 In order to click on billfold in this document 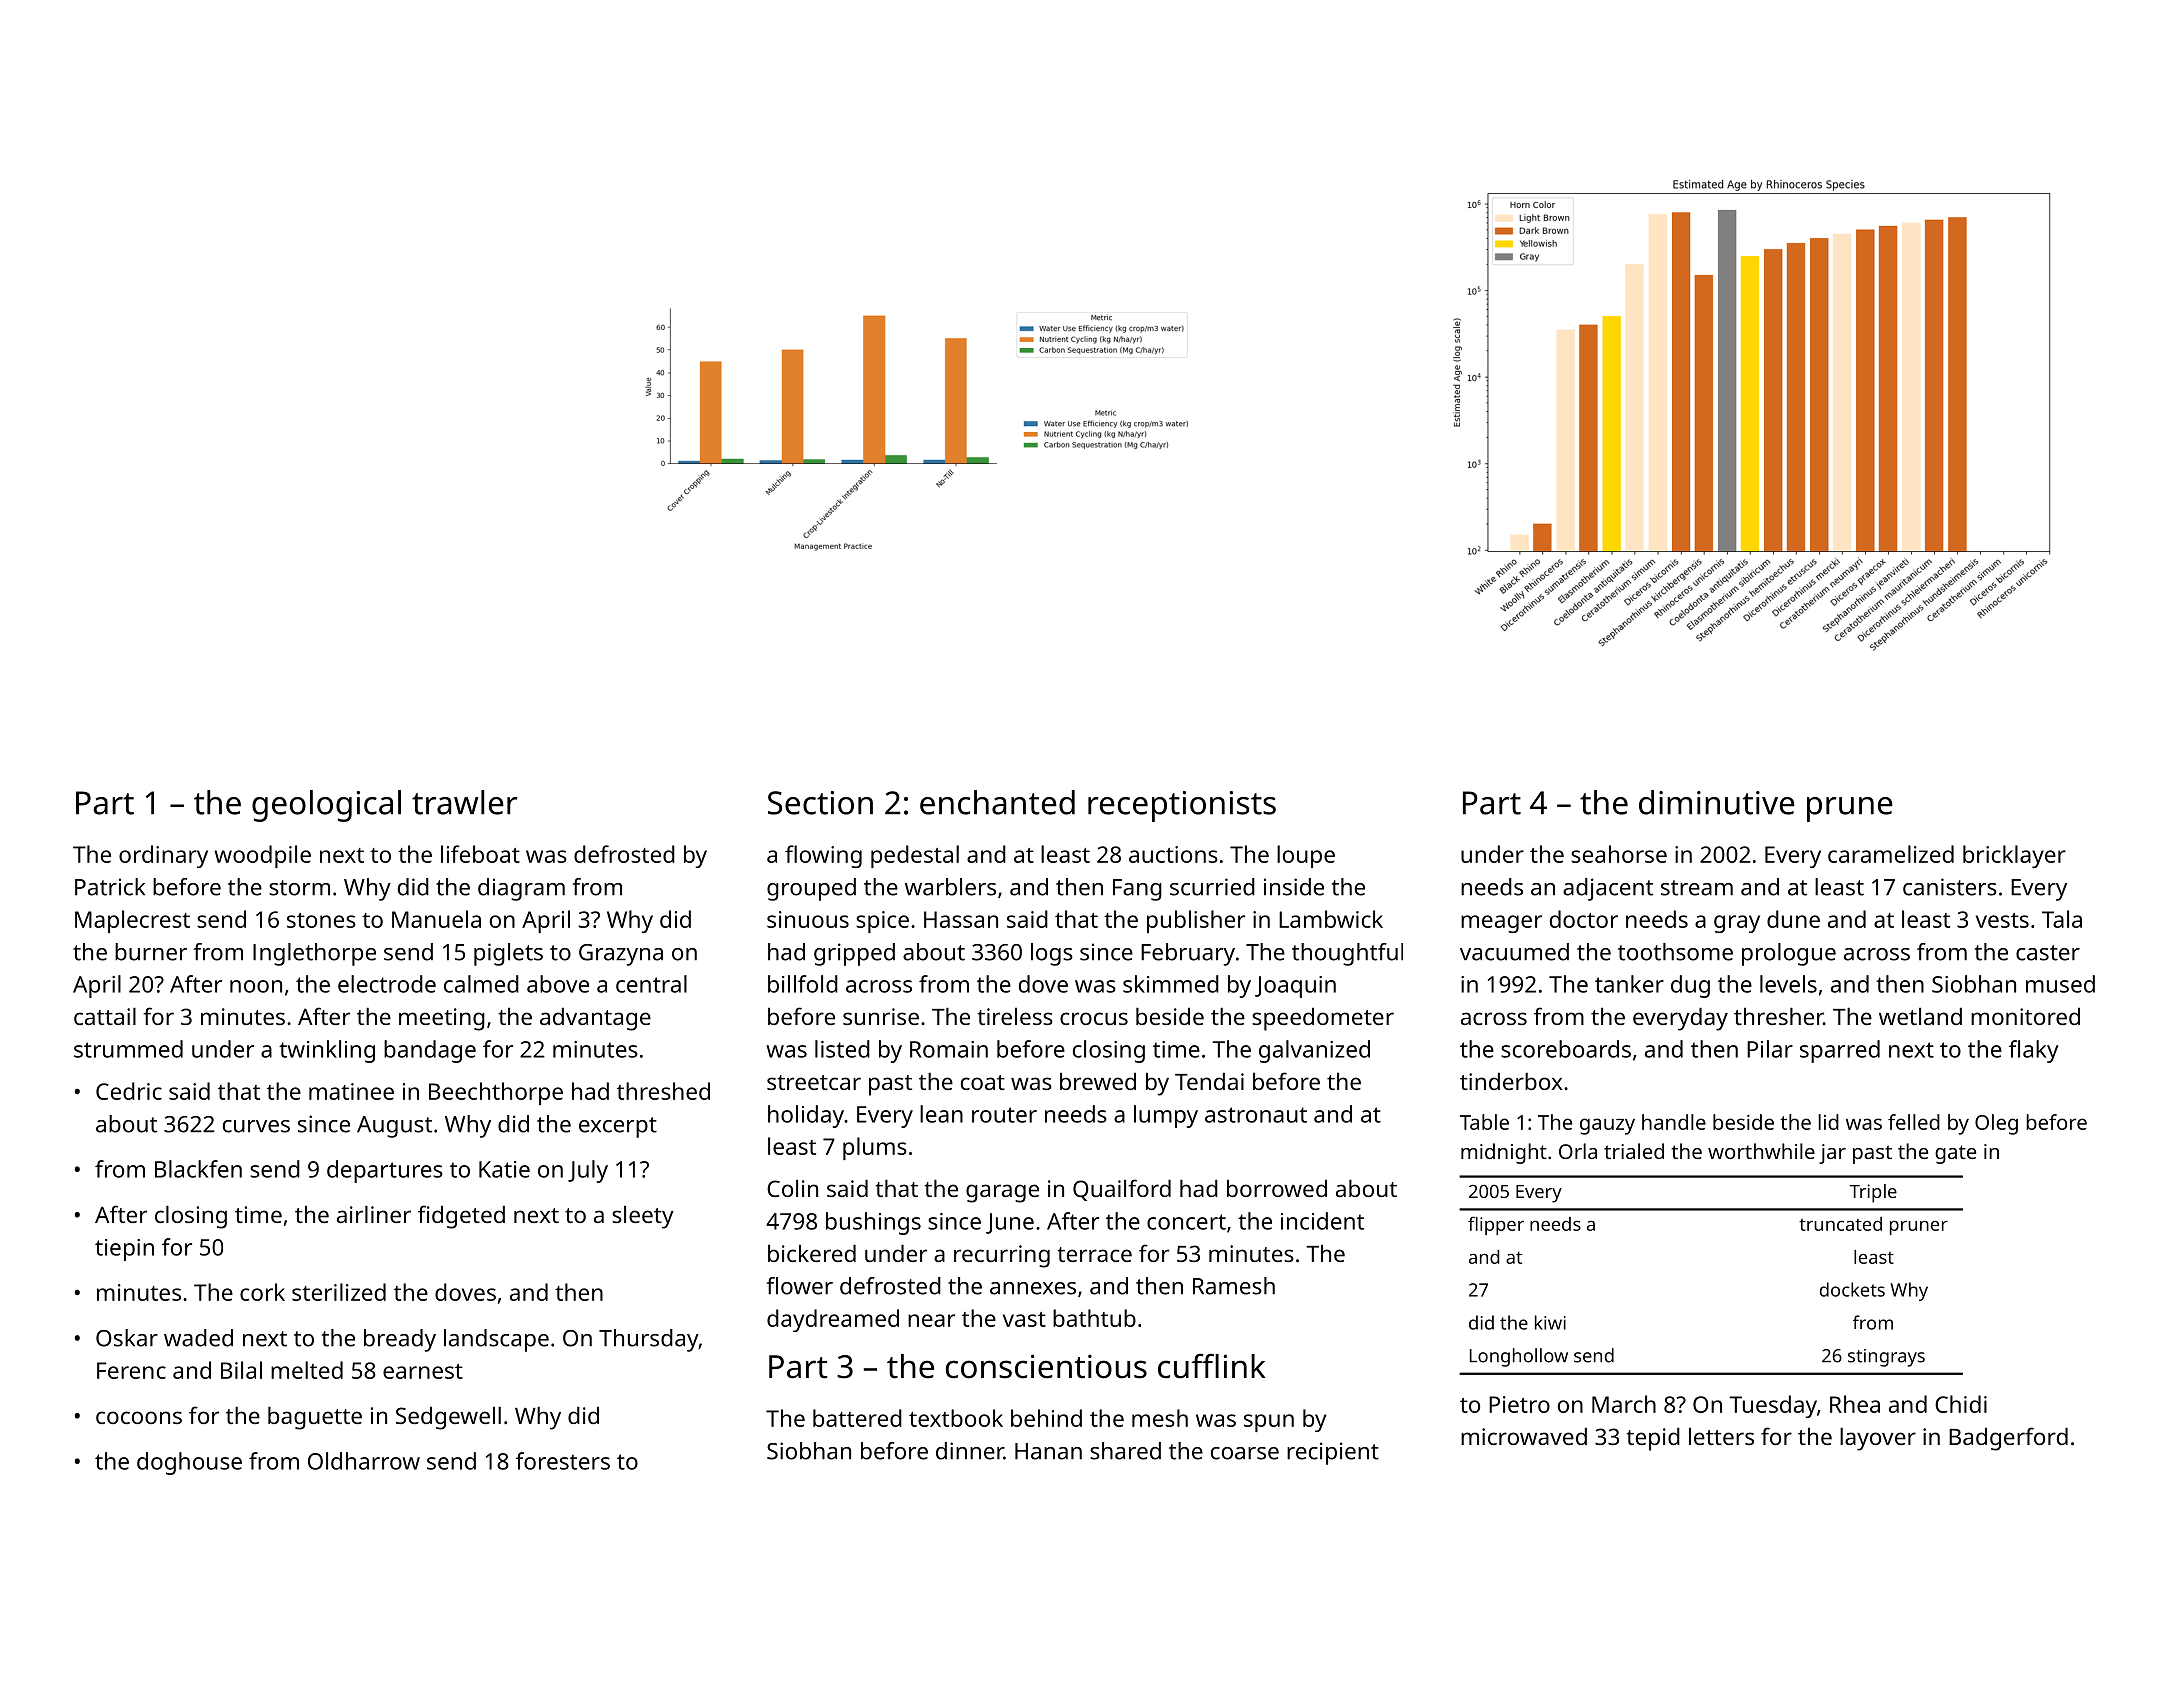, I will do `click(803, 984)`.
